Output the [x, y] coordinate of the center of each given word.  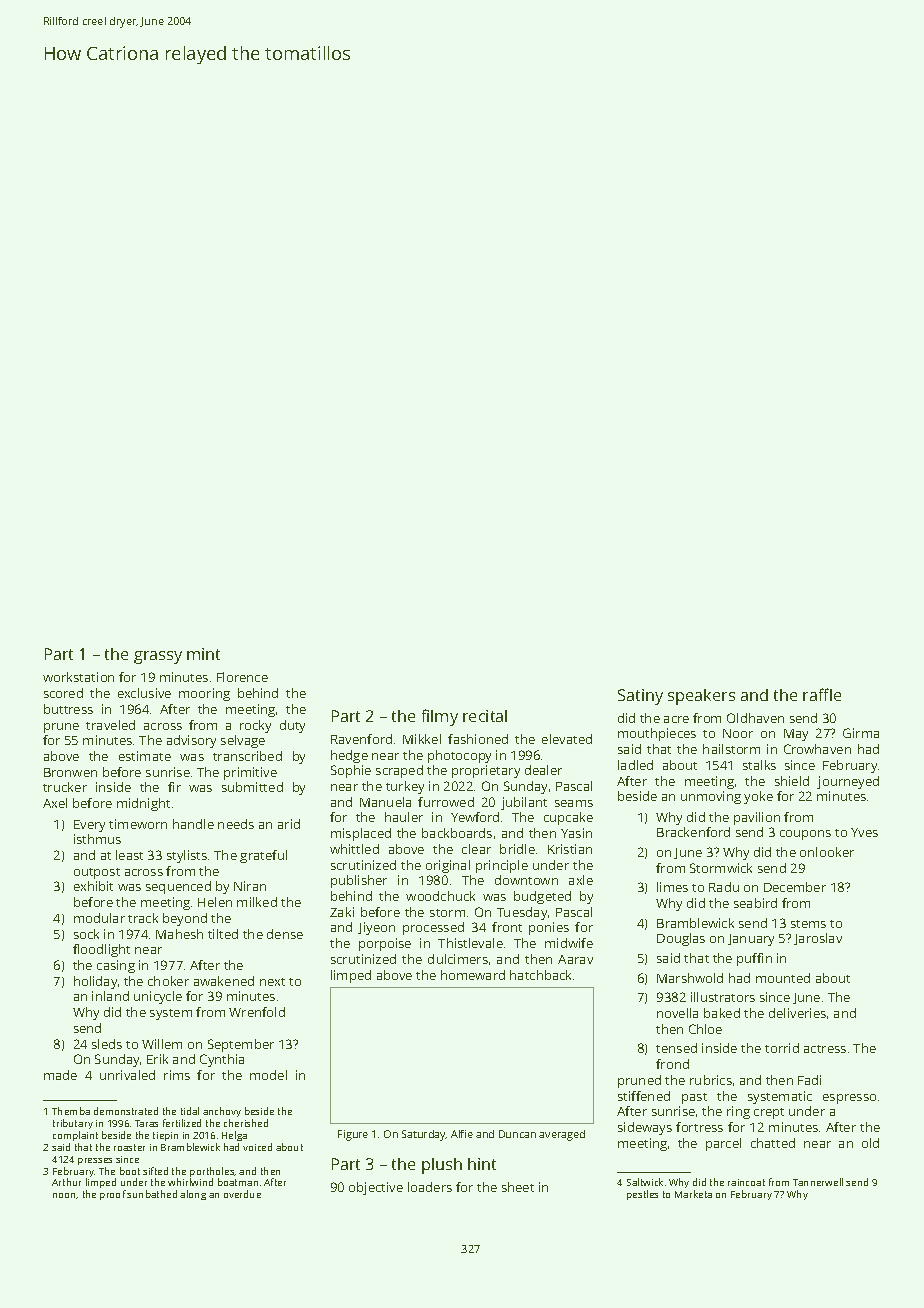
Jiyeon [376, 928]
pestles [642, 1195]
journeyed [848, 782]
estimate [145, 756]
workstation [78, 677]
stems [808, 924]
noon [65, 1196]
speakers [701, 697]
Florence [242, 677]
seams [574, 803]
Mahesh [179, 934]
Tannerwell [818, 1182]
